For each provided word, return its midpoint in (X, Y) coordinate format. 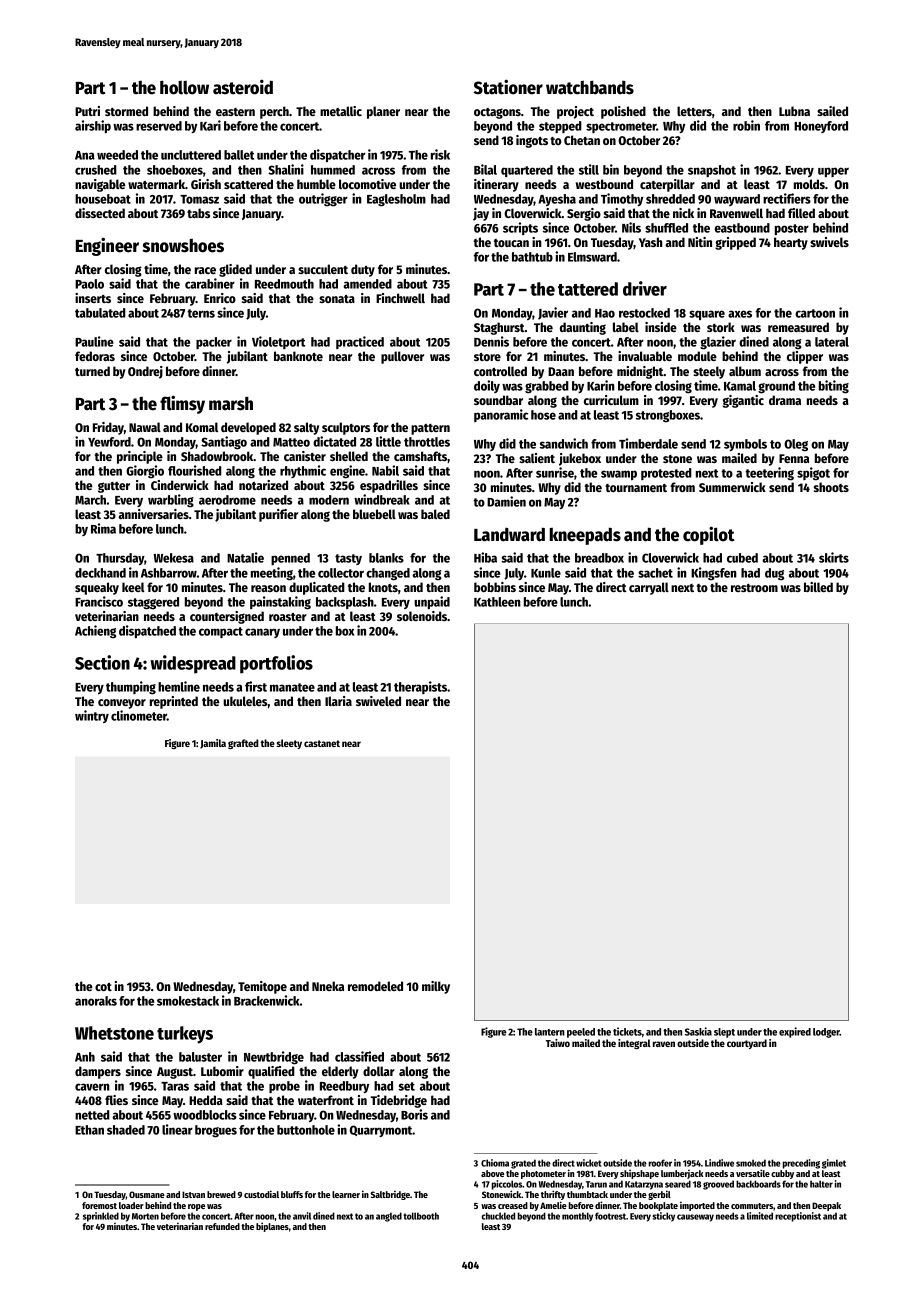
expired (795, 1032)
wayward (737, 200)
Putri (87, 111)
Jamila (213, 744)
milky (436, 987)
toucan (511, 243)
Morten (145, 1216)
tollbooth (421, 1216)
